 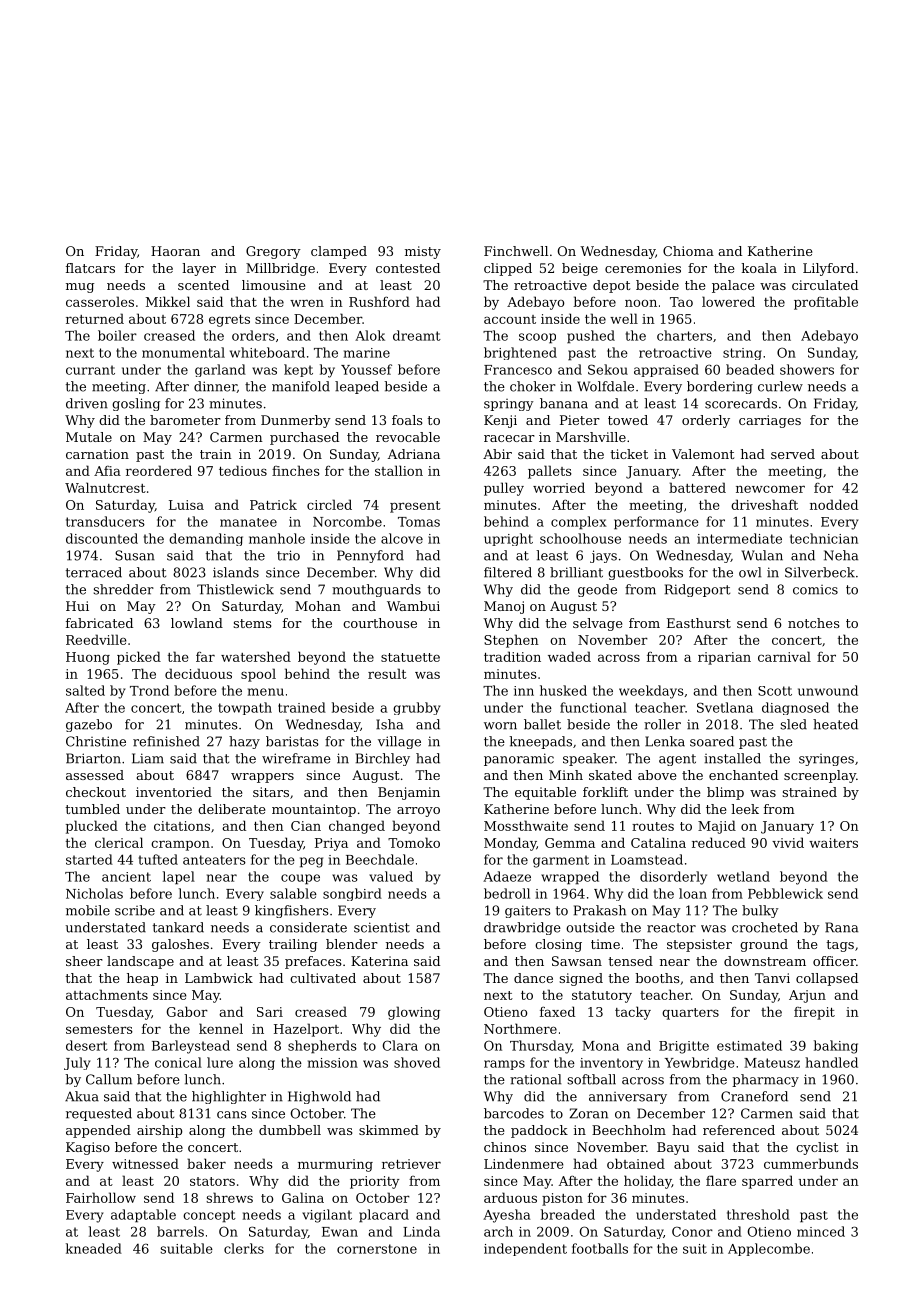 I want to click on Mutale, so click(x=89, y=437).
